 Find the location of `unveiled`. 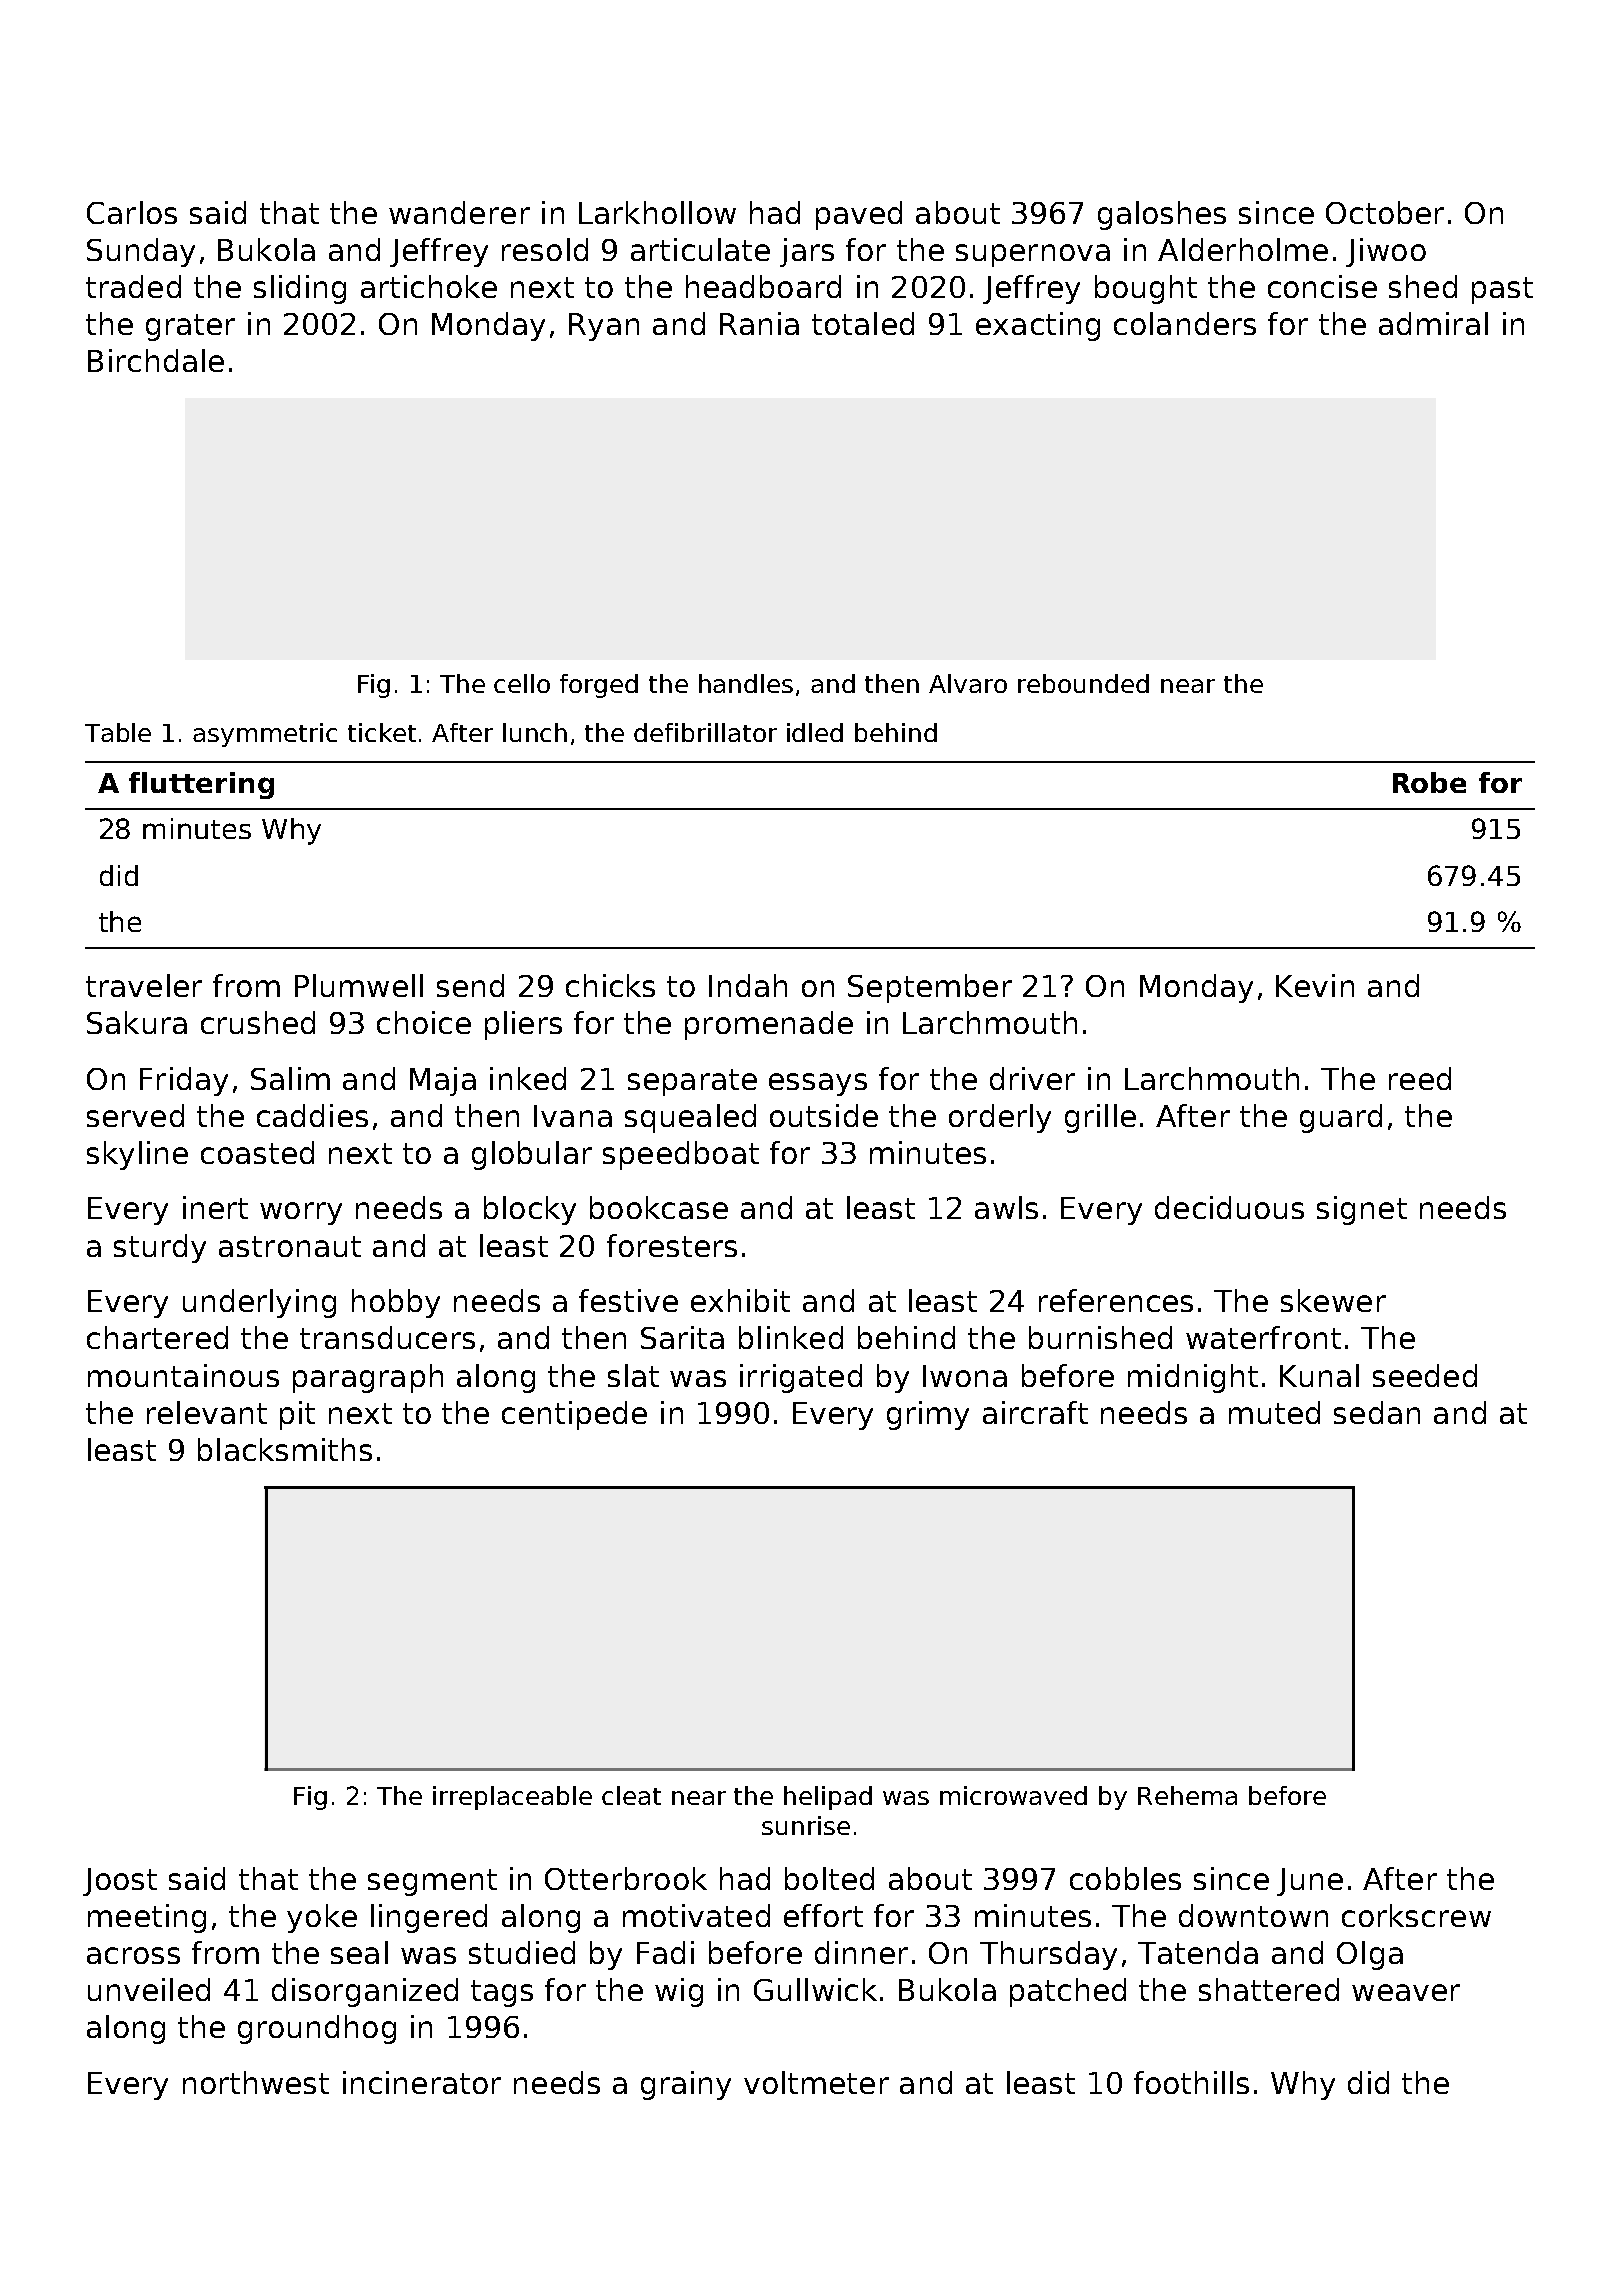

unveiled is located at coordinates (149, 1989).
